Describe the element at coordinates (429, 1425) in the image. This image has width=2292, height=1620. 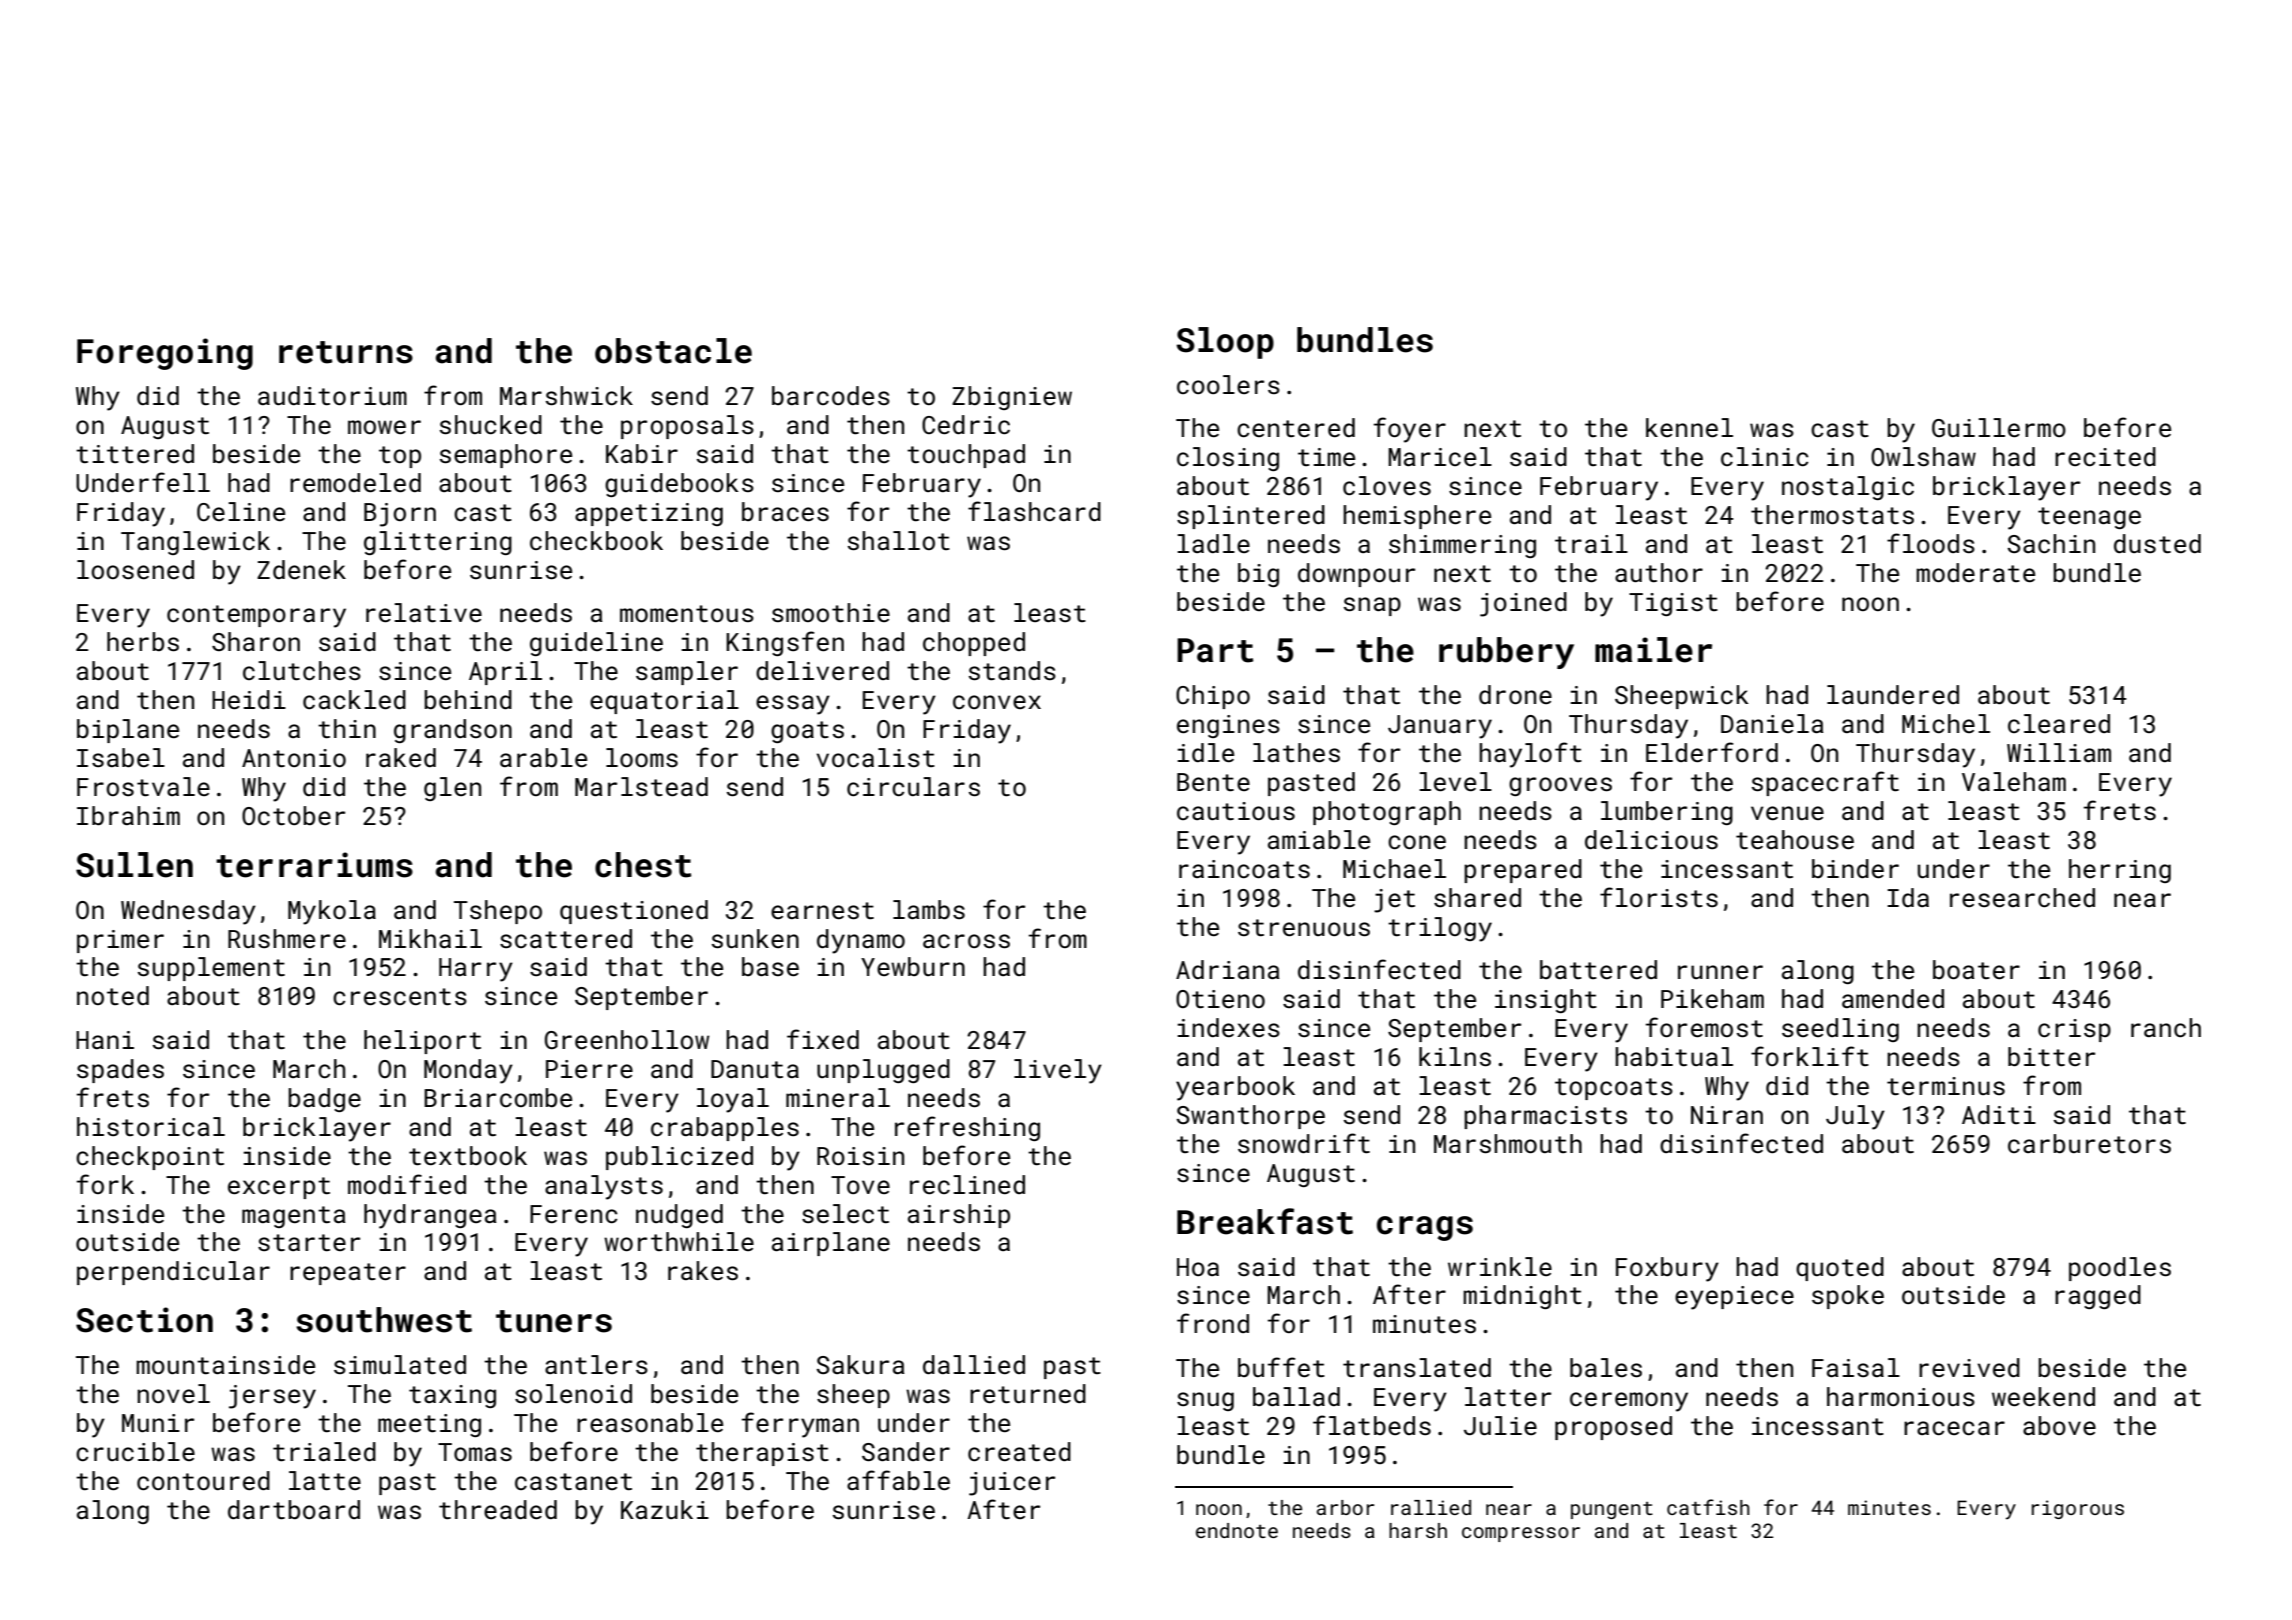
I see `meeting` at that location.
